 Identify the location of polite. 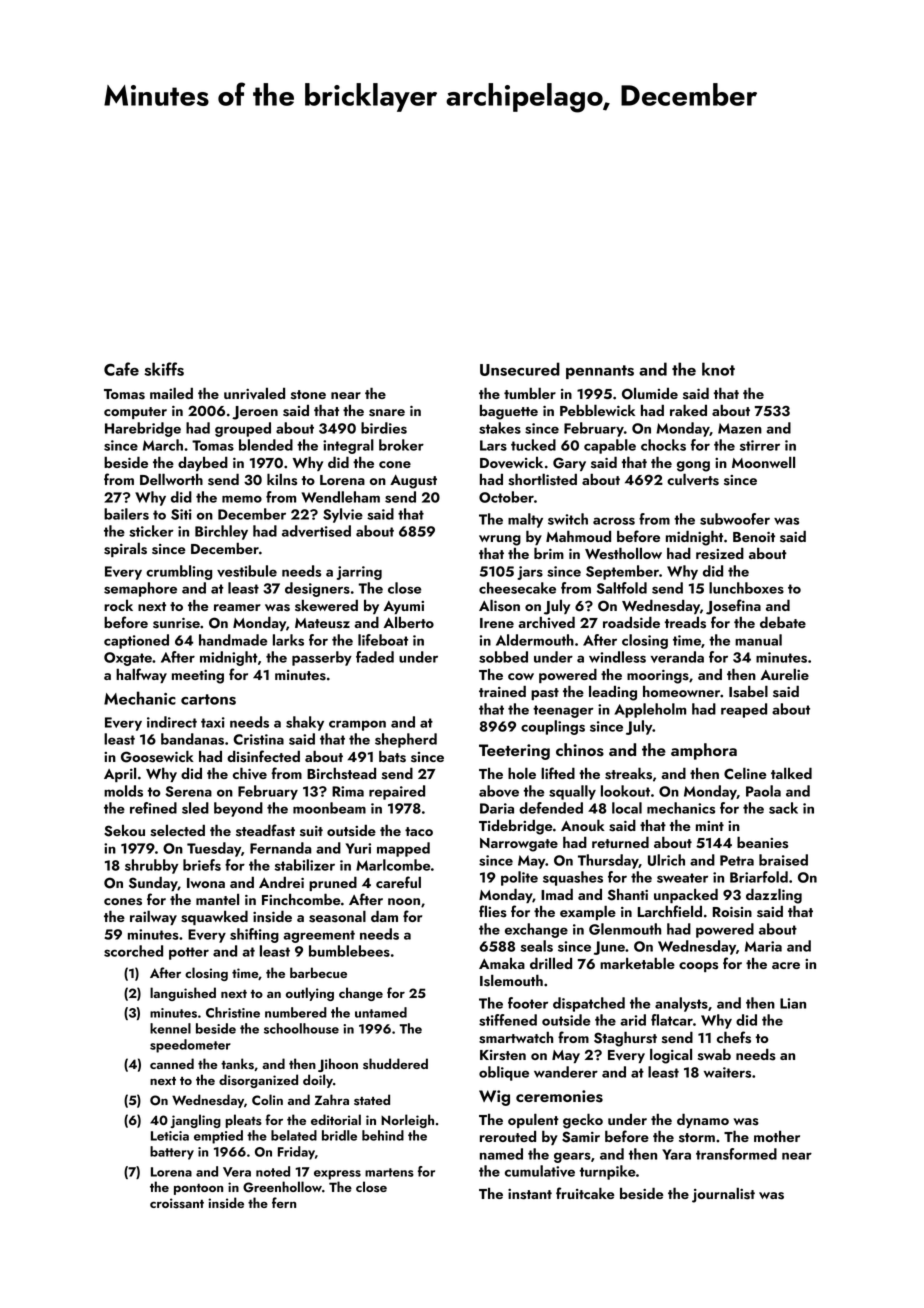
(519, 878).
